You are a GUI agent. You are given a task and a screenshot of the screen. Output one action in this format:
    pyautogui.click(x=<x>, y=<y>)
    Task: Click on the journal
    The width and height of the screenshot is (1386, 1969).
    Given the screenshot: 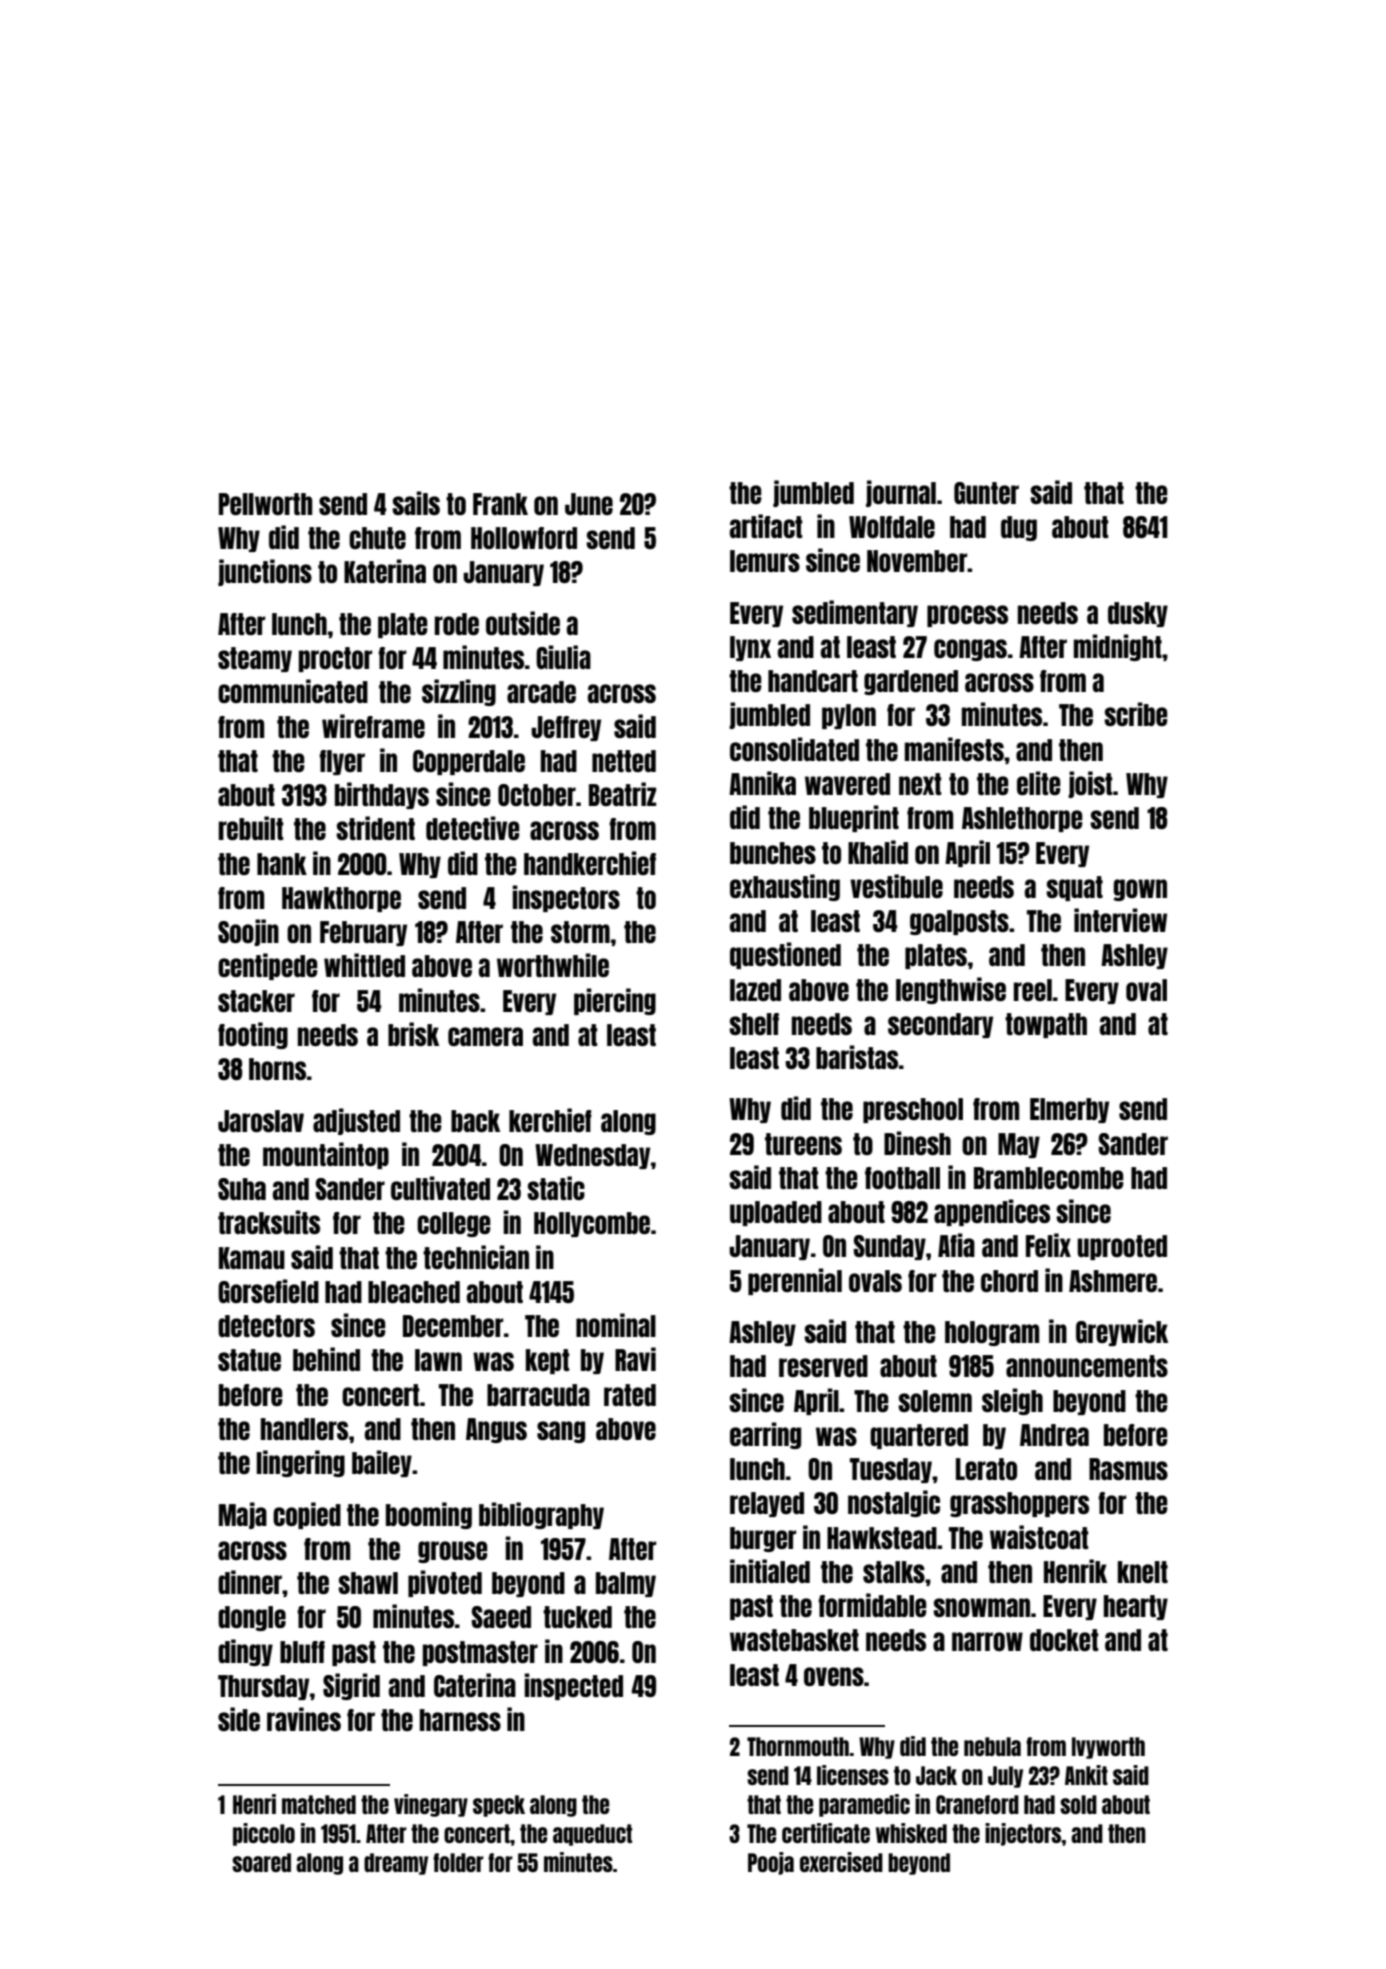 What is the action you would take?
    pyautogui.click(x=901, y=493)
